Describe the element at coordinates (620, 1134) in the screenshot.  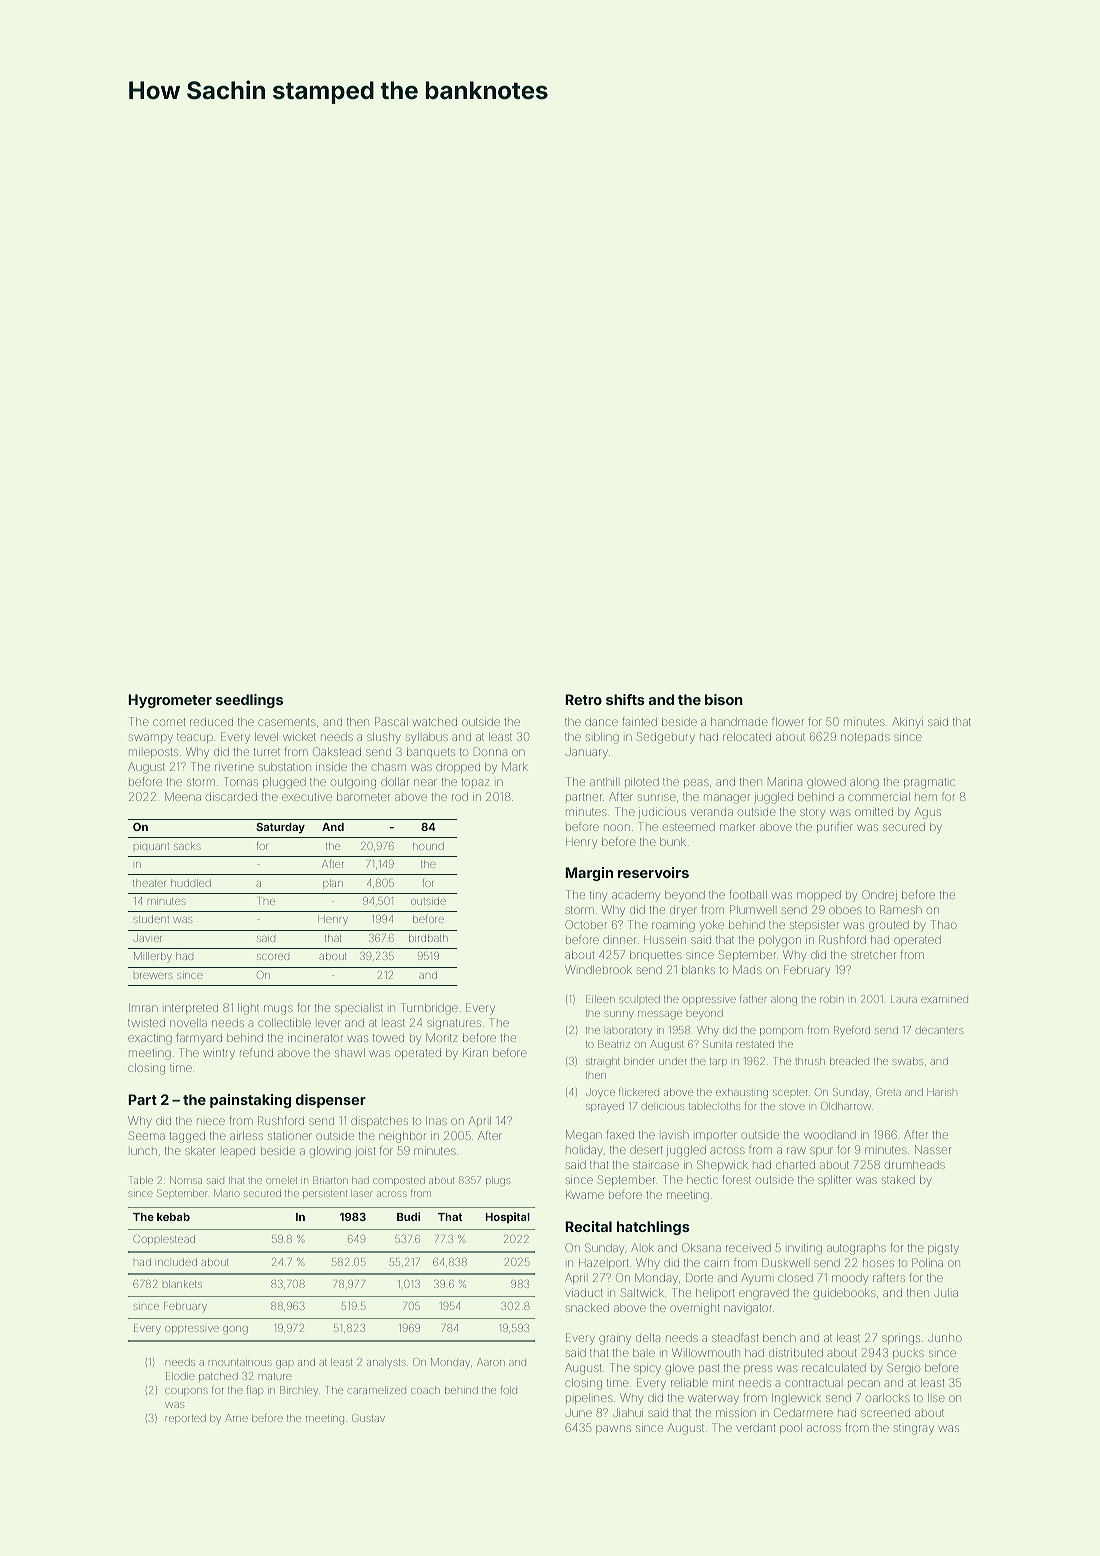
I see `faxed` at that location.
